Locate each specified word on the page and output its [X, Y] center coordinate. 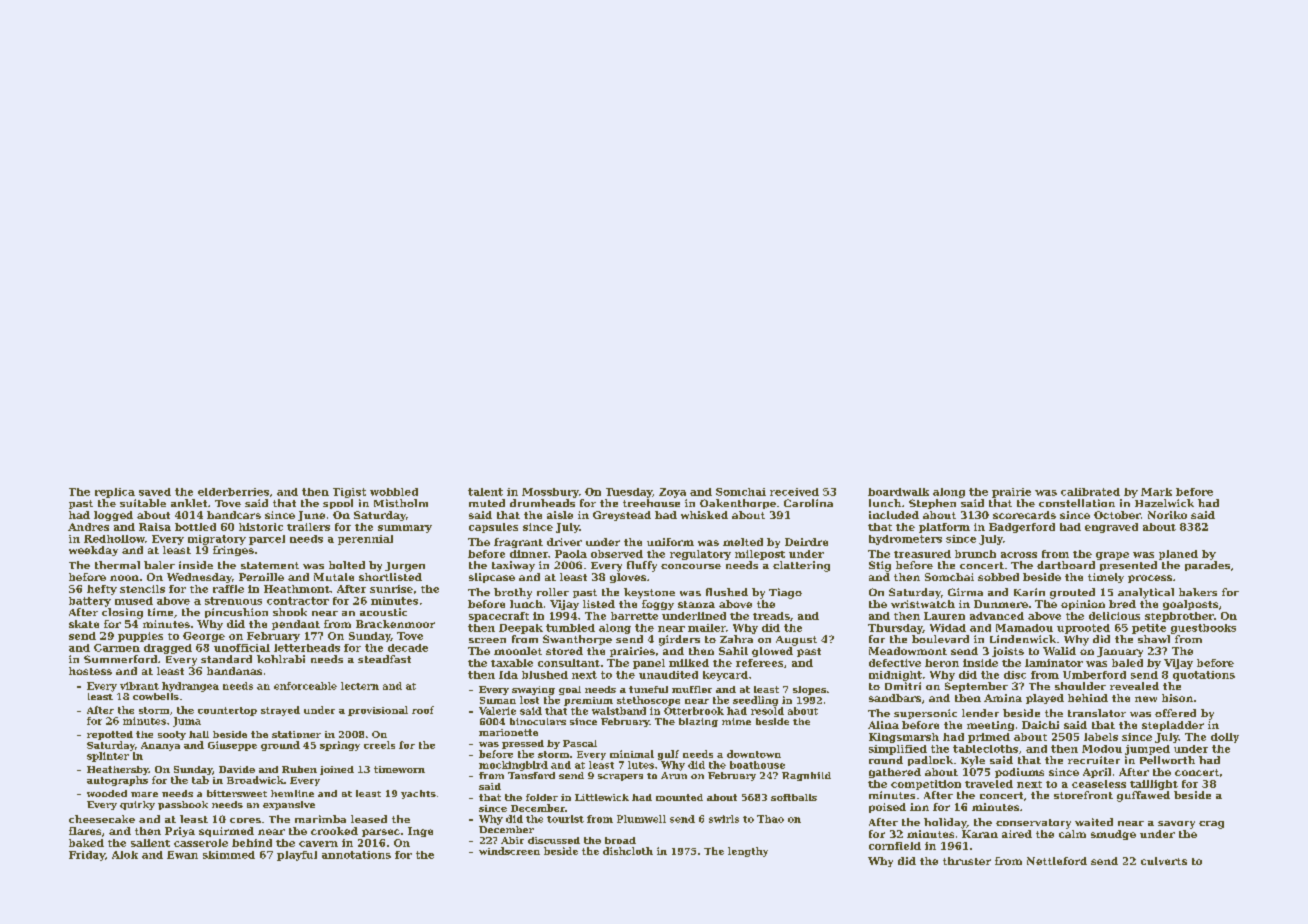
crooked [334, 831]
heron [942, 663]
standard [226, 659]
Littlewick [602, 797]
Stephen [932, 504]
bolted [347, 565]
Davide [237, 769]
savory [1176, 825]
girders [679, 640]
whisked [704, 515]
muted [487, 503]
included [894, 515]
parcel [267, 540]
